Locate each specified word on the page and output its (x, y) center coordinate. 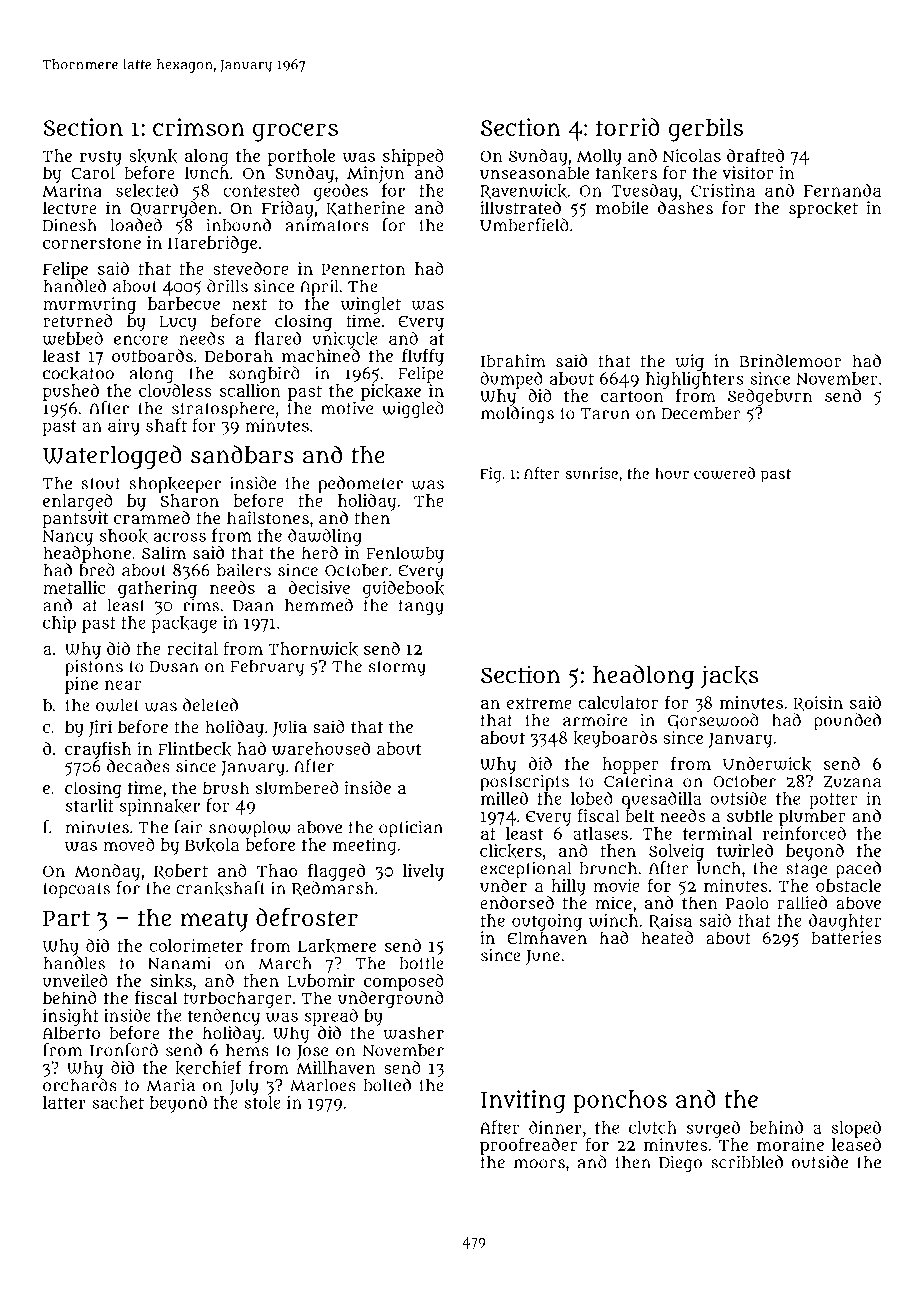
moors (539, 1164)
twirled (745, 850)
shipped (413, 157)
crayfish (98, 750)
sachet (118, 1102)
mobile (622, 207)
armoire (595, 720)
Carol (93, 172)
